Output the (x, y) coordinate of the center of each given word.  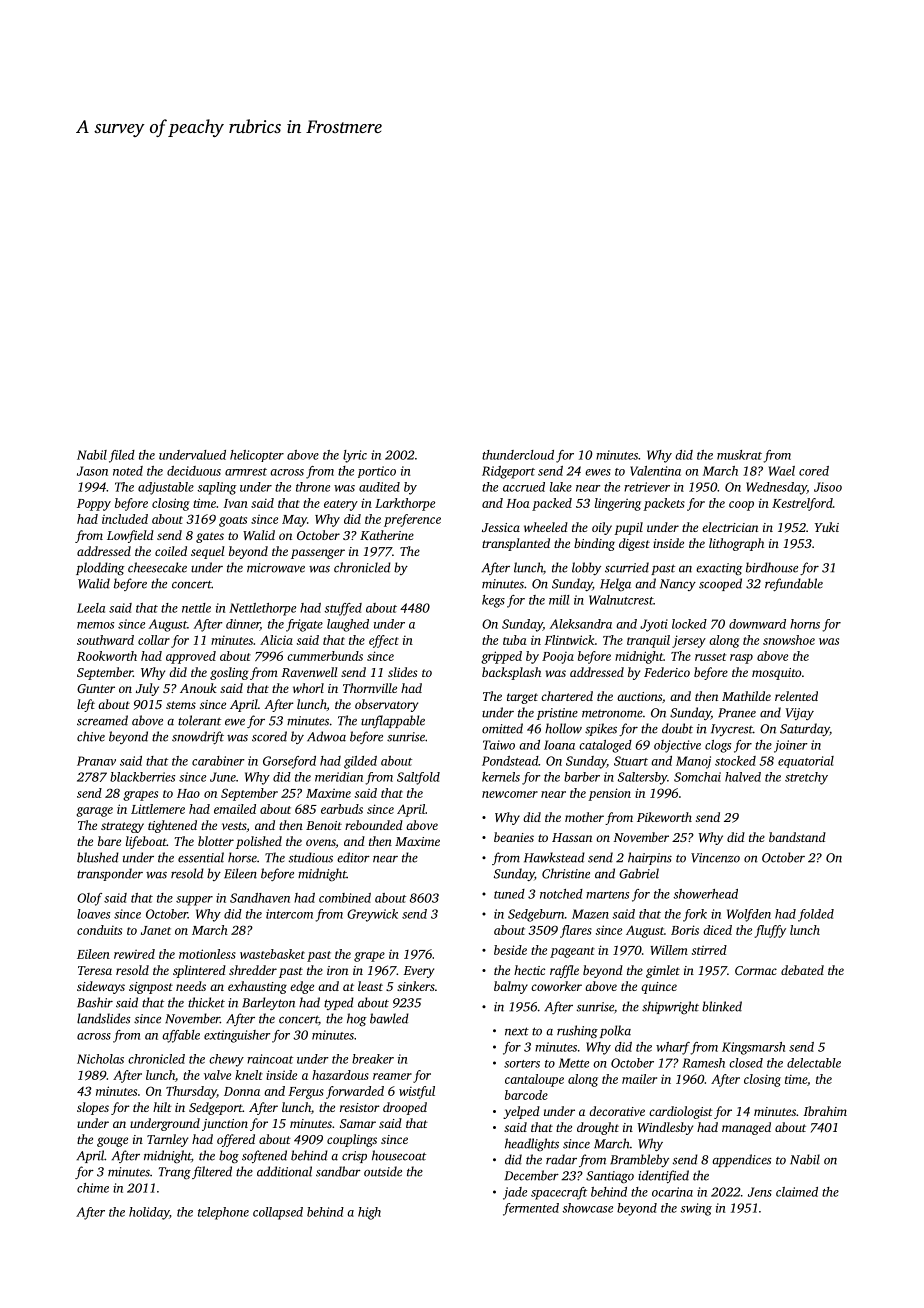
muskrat (739, 455)
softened (264, 1156)
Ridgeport (508, 472)
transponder (110, 874)
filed (122, 456)
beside (510, 950)
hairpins (650, 858)
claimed (797, 1192)
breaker (373, 1059)
